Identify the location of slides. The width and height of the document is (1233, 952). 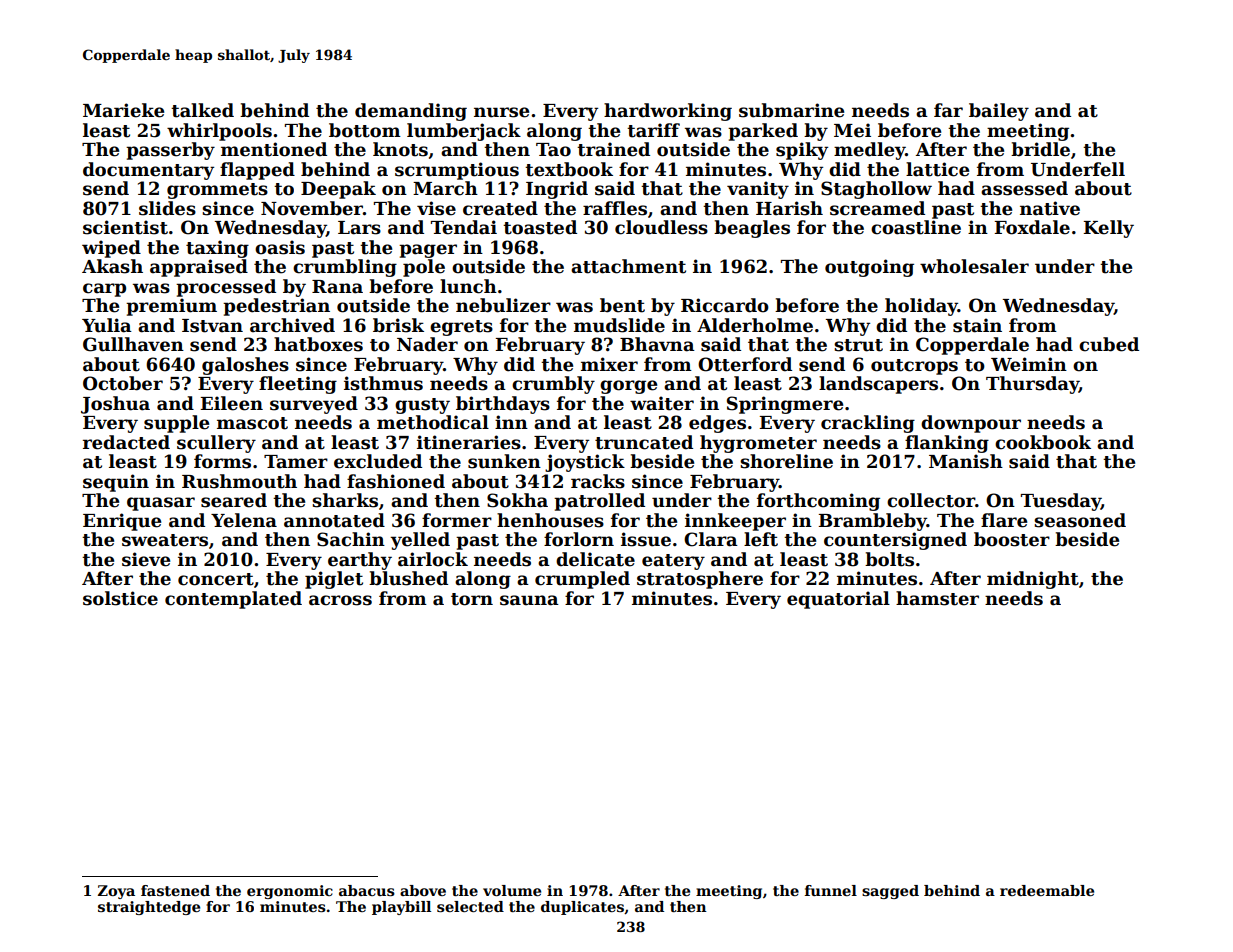
(167, 208).
